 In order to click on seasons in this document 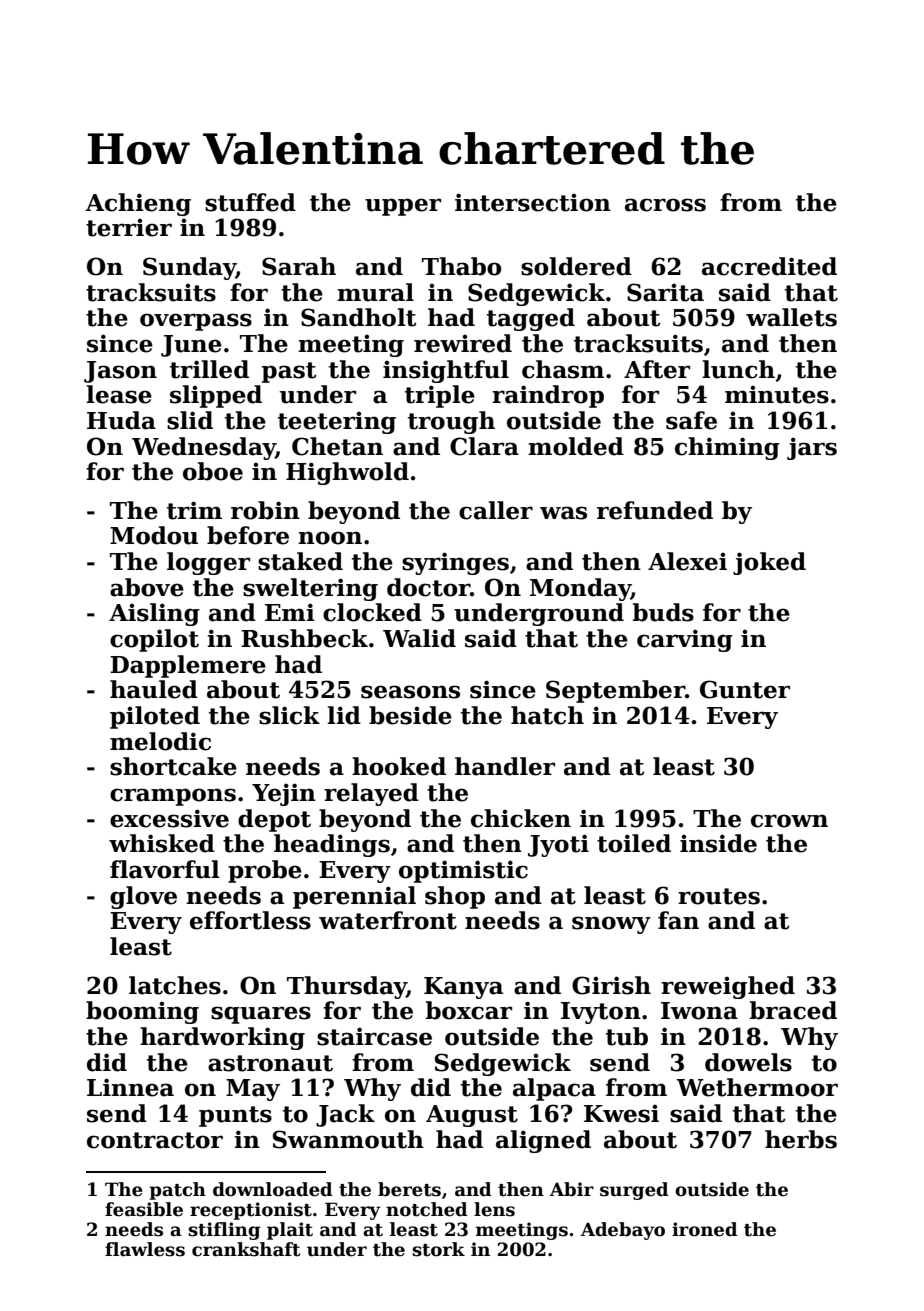, I will do `click(410, 692)`.
